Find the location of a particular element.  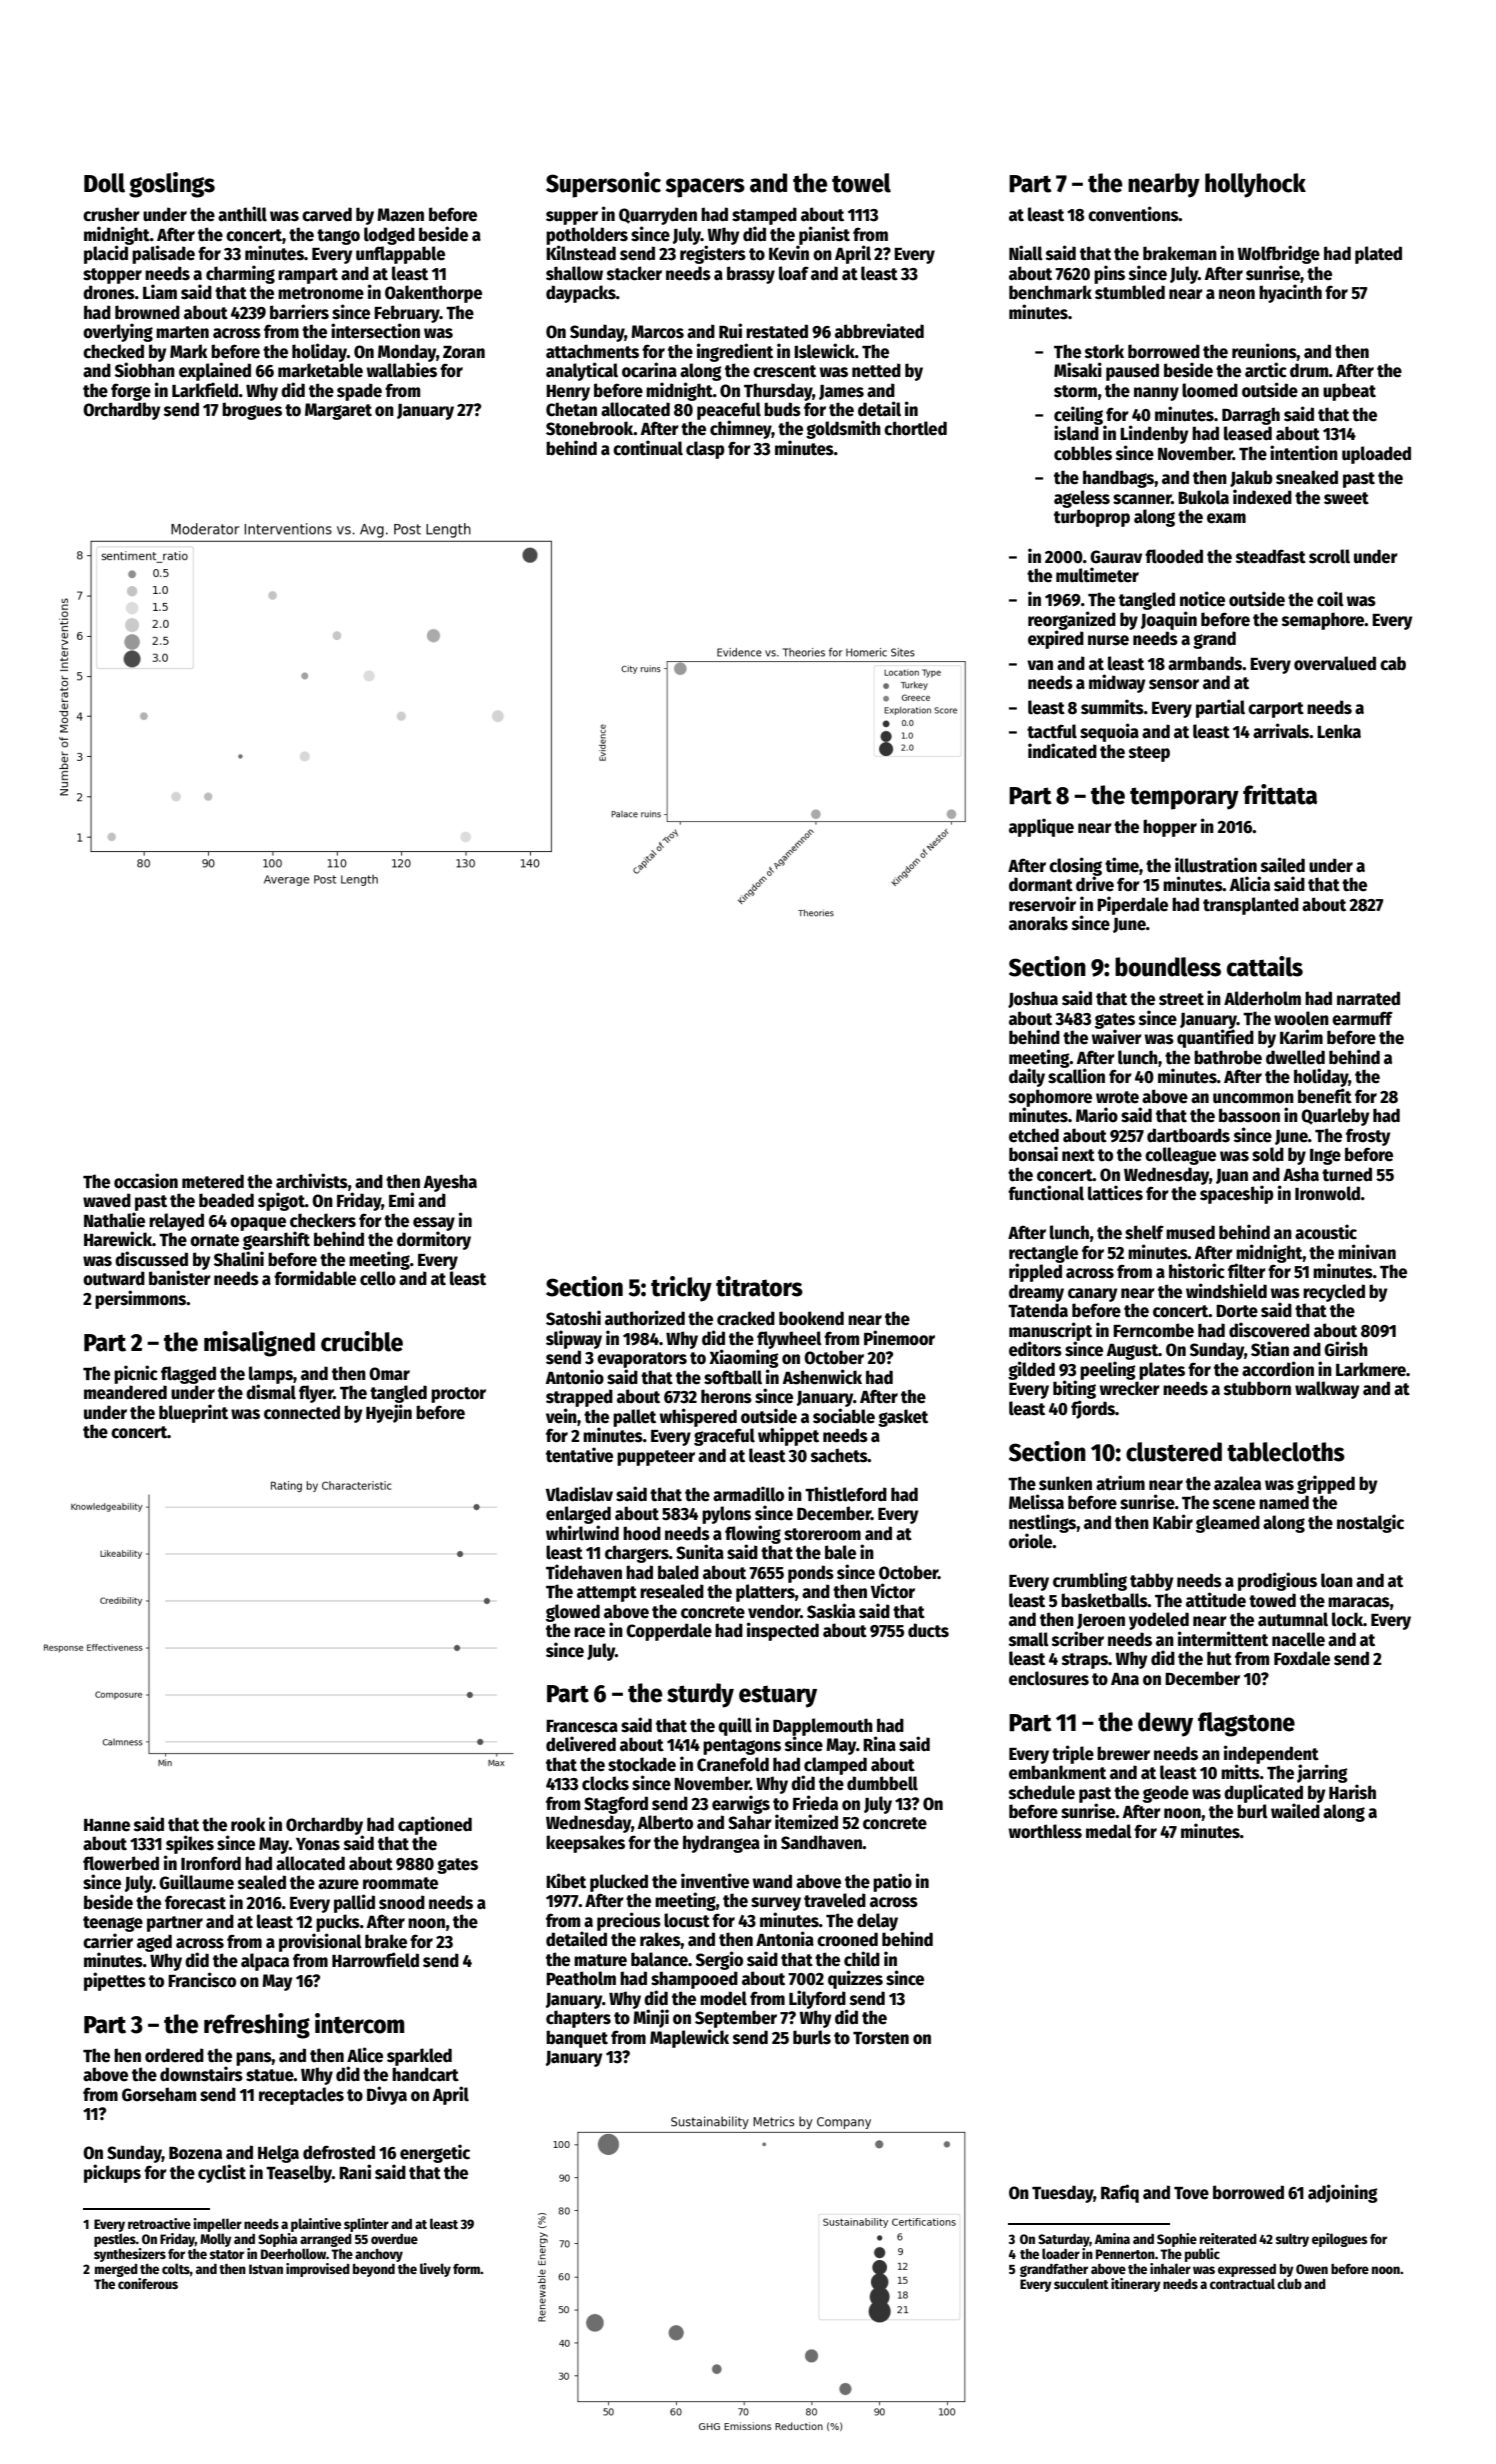

goslings is located at coordinates (172, 185).
